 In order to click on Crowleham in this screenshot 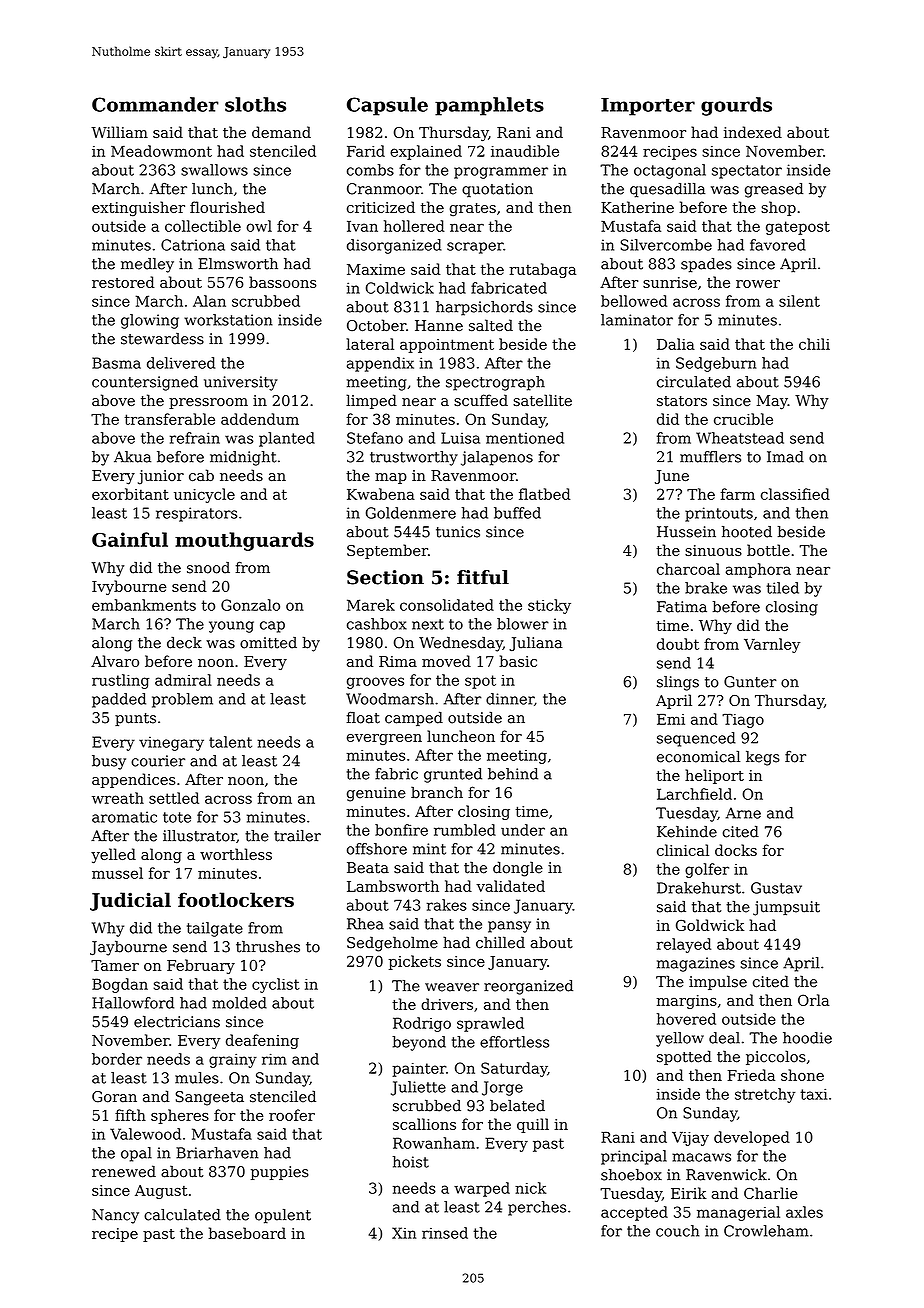, I will do `click(766, 1231)`.
